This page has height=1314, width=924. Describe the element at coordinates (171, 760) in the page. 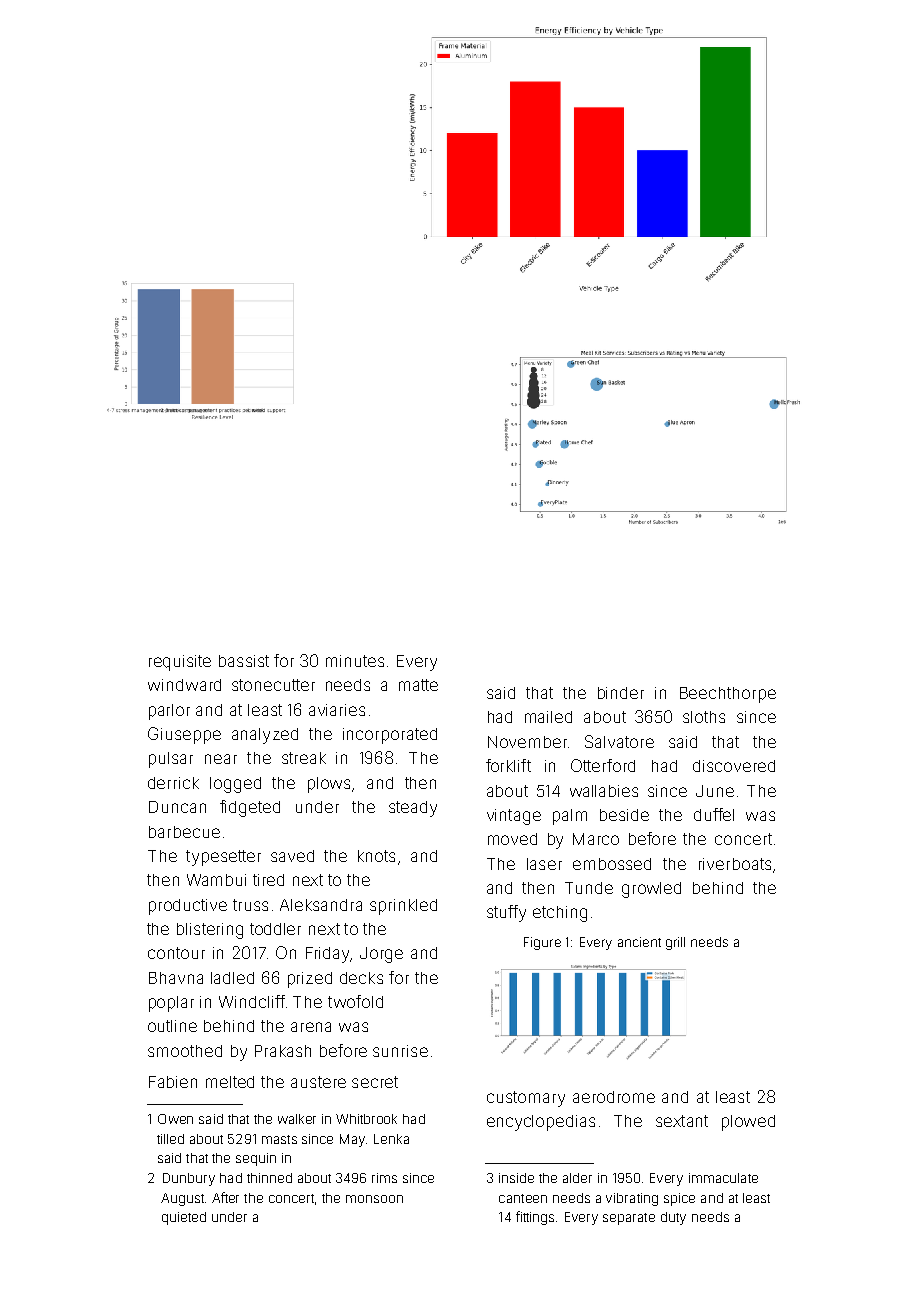

I see `pulsar` at that location.
